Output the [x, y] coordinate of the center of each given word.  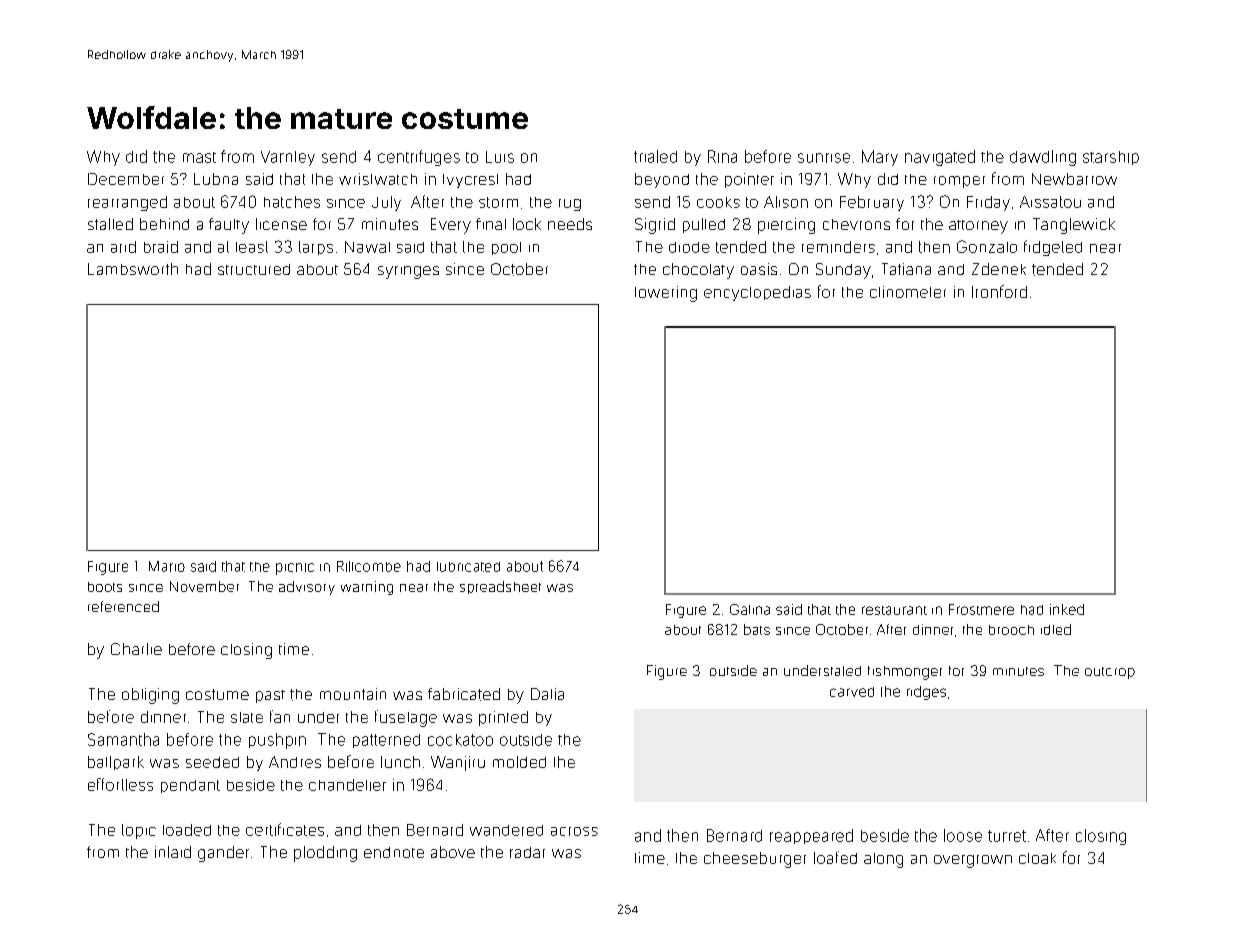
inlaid [173, 852]
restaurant [894, 610]
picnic [295, 569]
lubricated [468, 567]
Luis [500, 157]
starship [1111, 158]
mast [199, 157]
